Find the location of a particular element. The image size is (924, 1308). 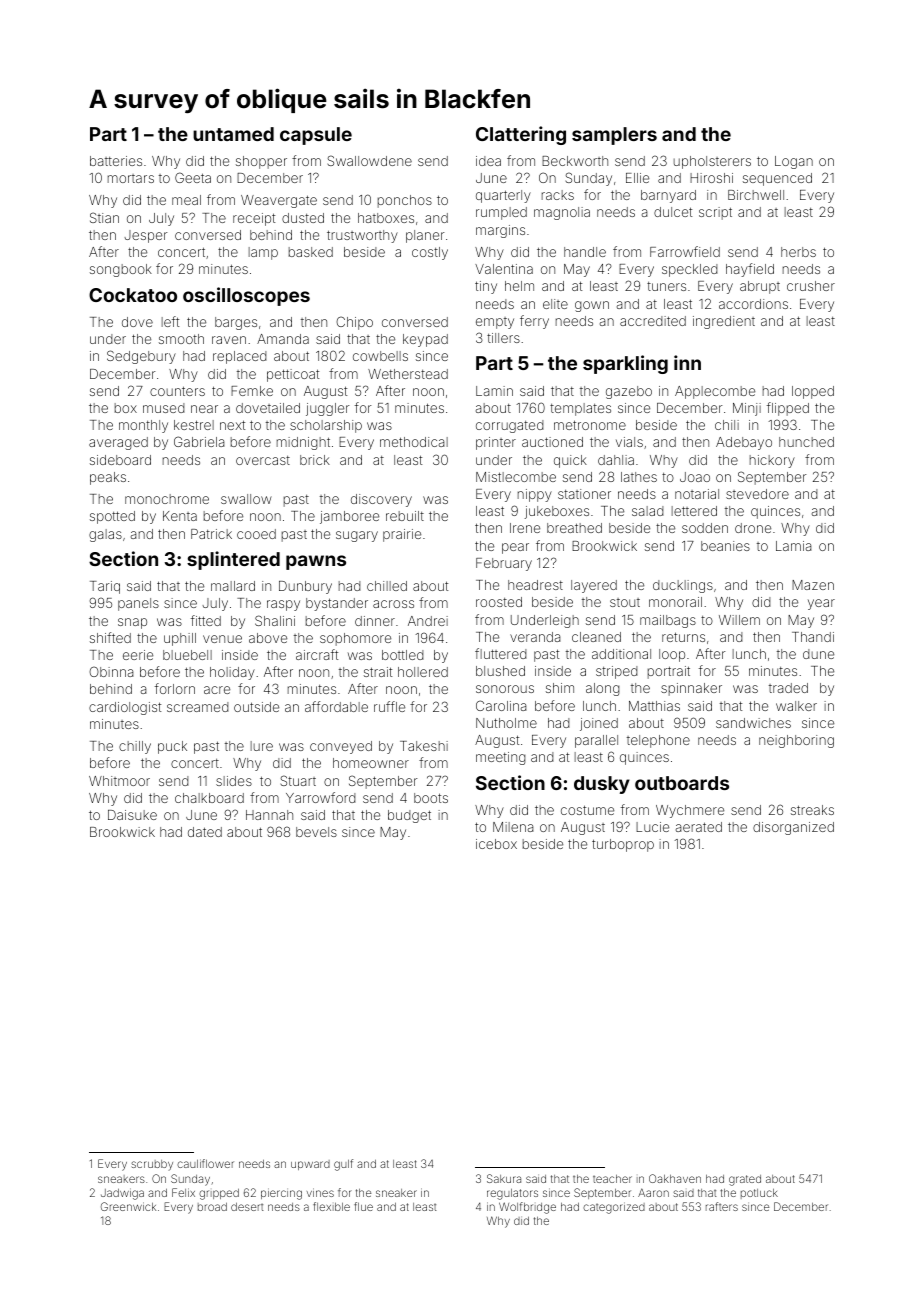

capsule is located at coordinates (316, 136).
